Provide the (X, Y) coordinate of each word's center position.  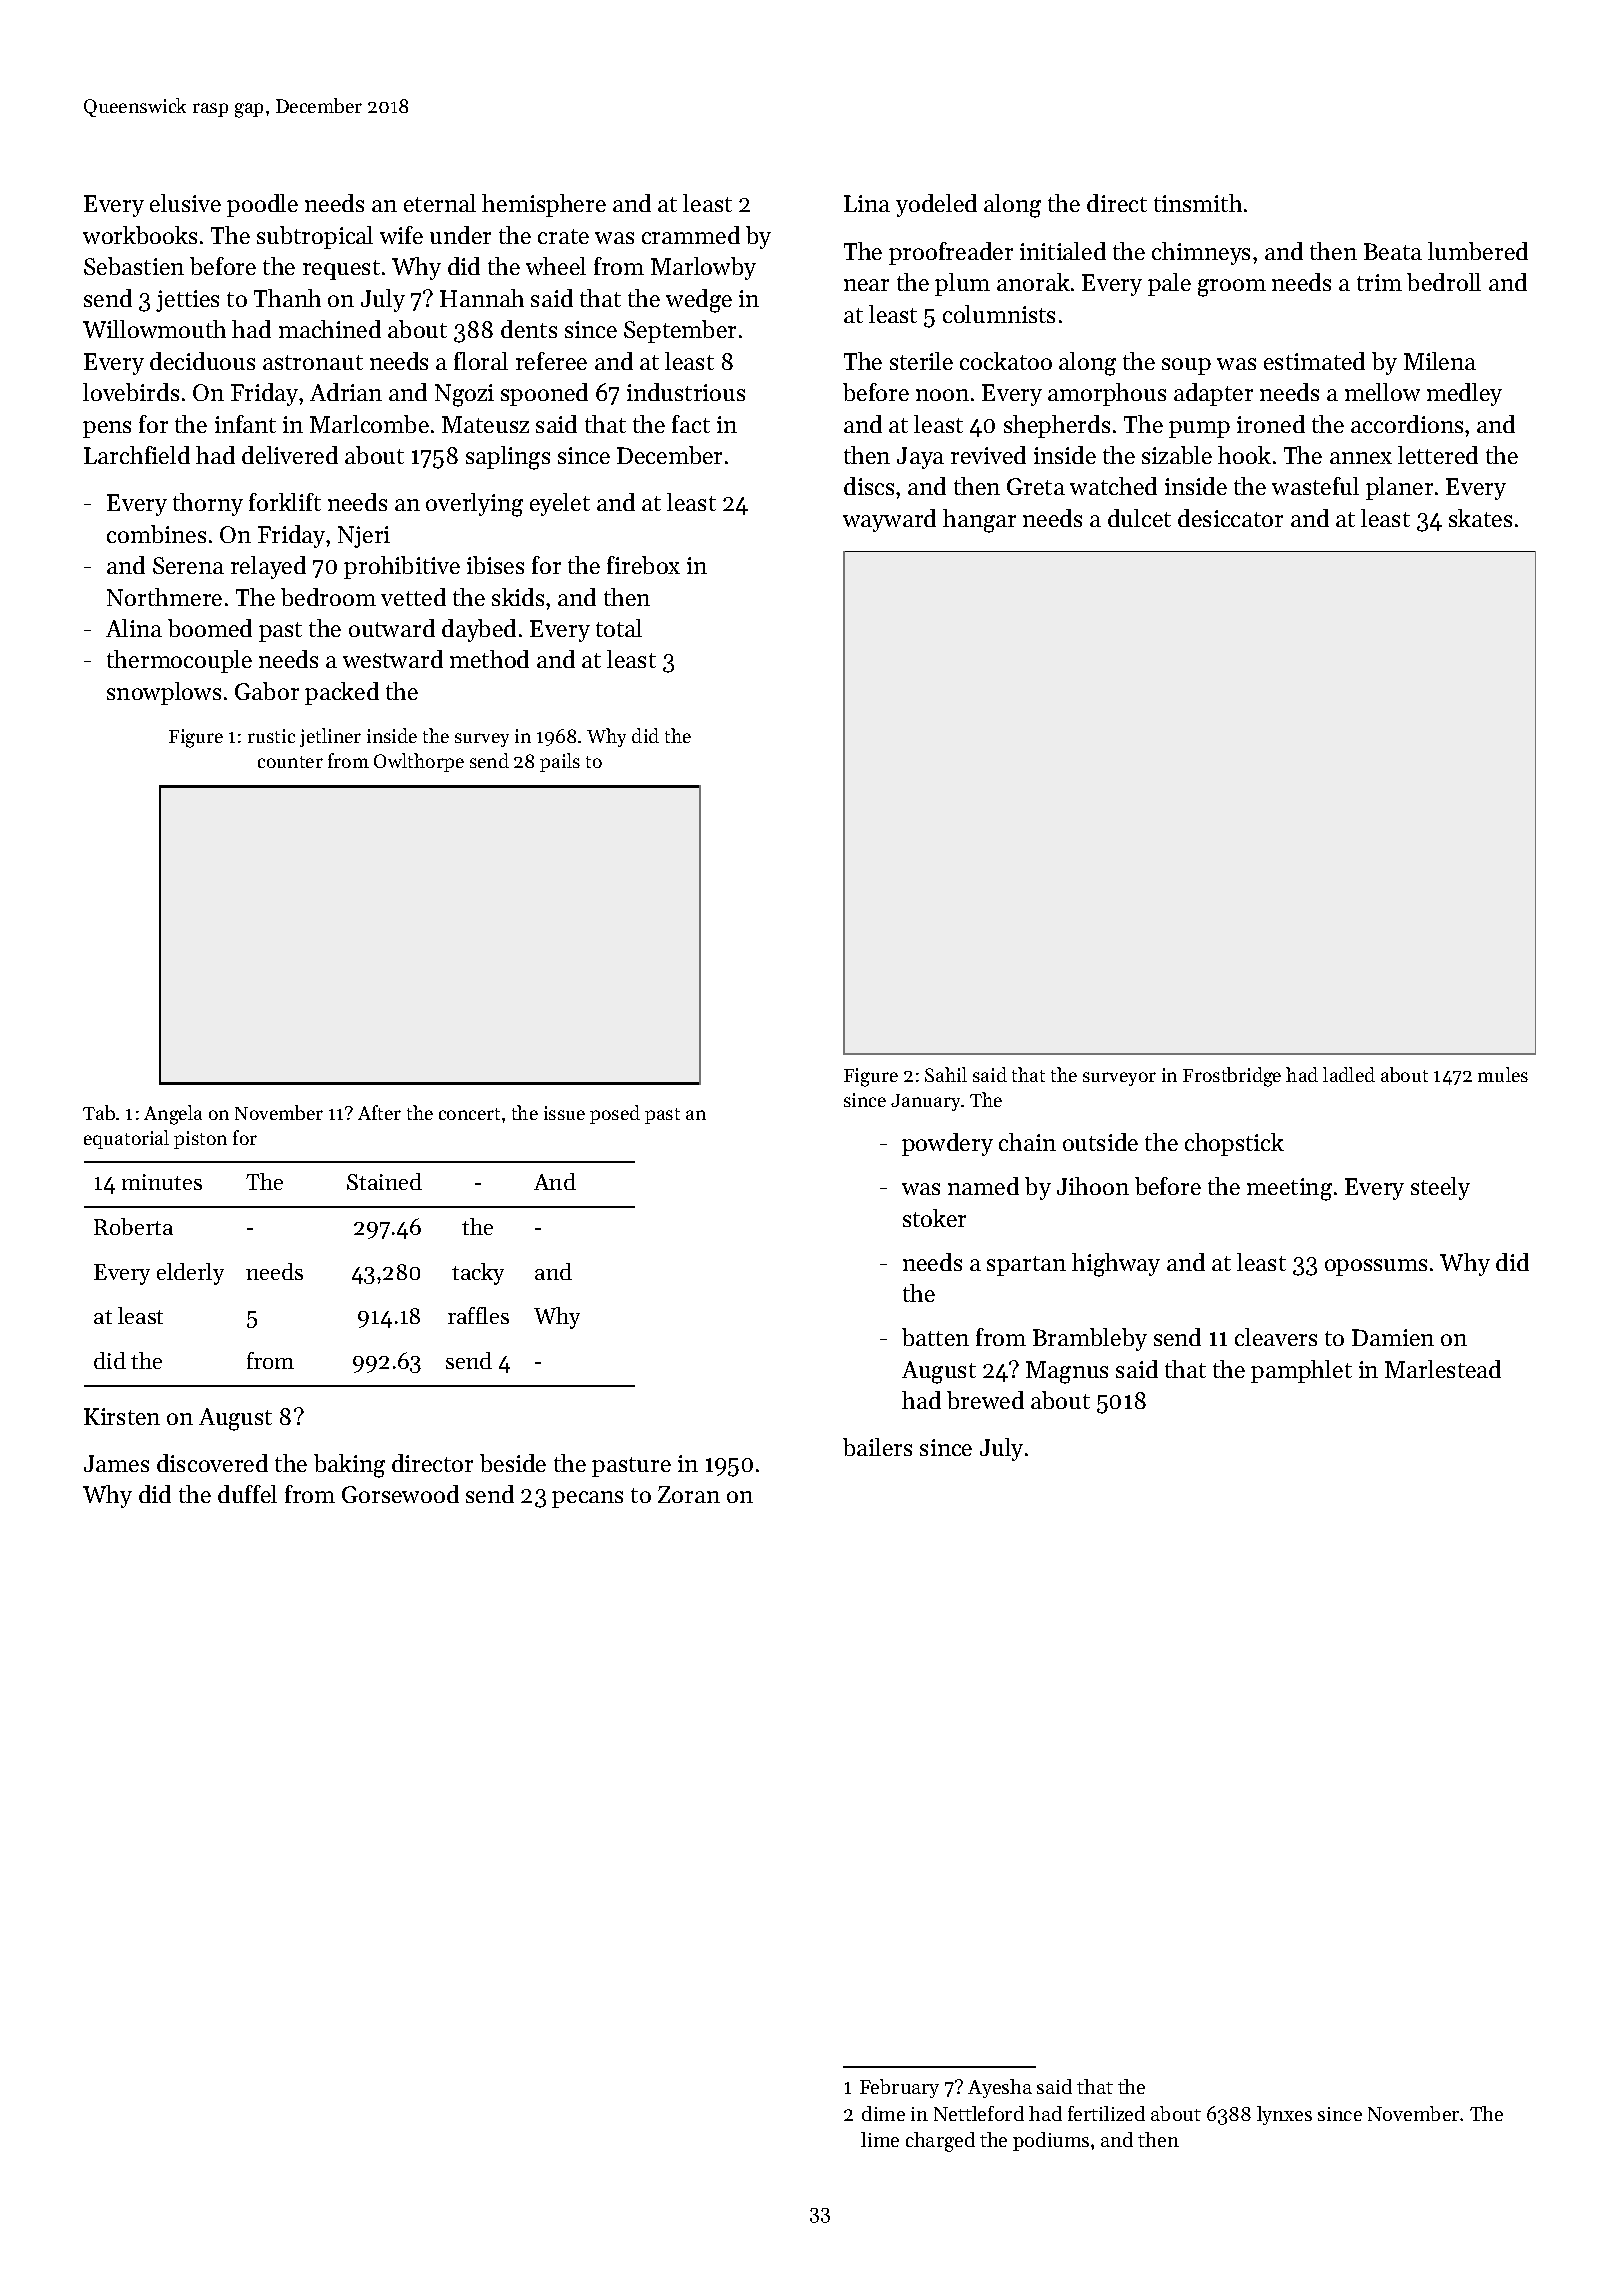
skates (1480, 518)
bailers (877, 1447)
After (379, 1112)
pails (560, 762)
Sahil (946, 1074)
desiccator (1230, 518)
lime (880, 2139)
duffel (247, 1494)
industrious (686, 392)
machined (330, 329)
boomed (210, 628)
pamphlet (1301, 1371)
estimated (1314, 361)
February (899, 2088)
